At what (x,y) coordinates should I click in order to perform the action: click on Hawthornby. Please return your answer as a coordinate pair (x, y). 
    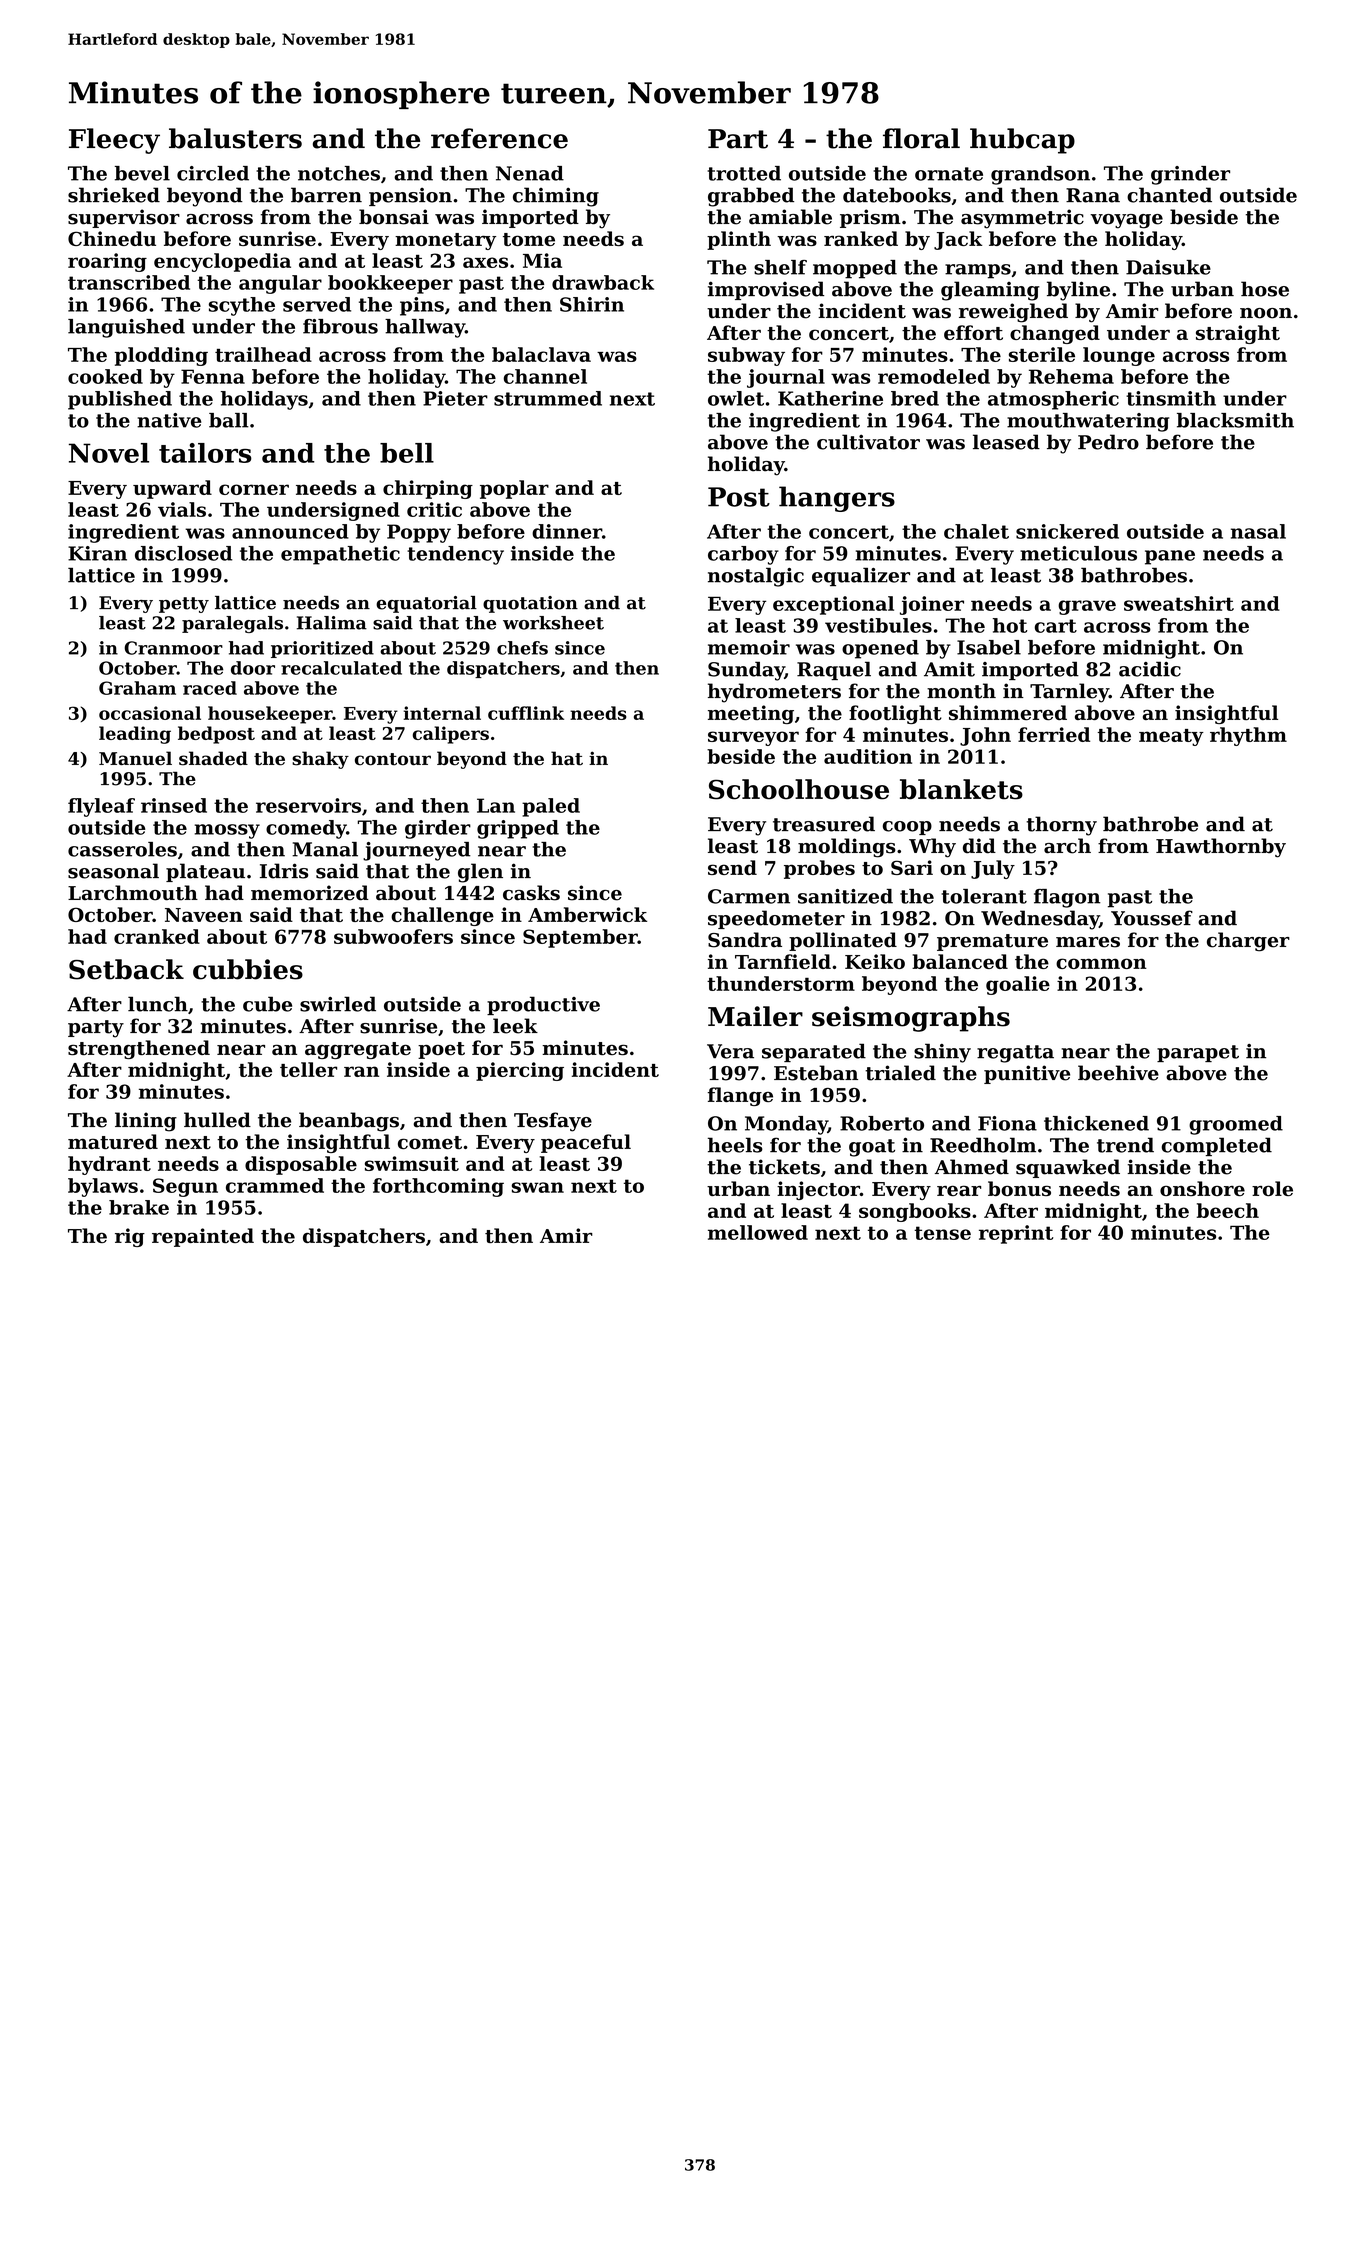
    Looking at the image, I should click on (1221, 848).
